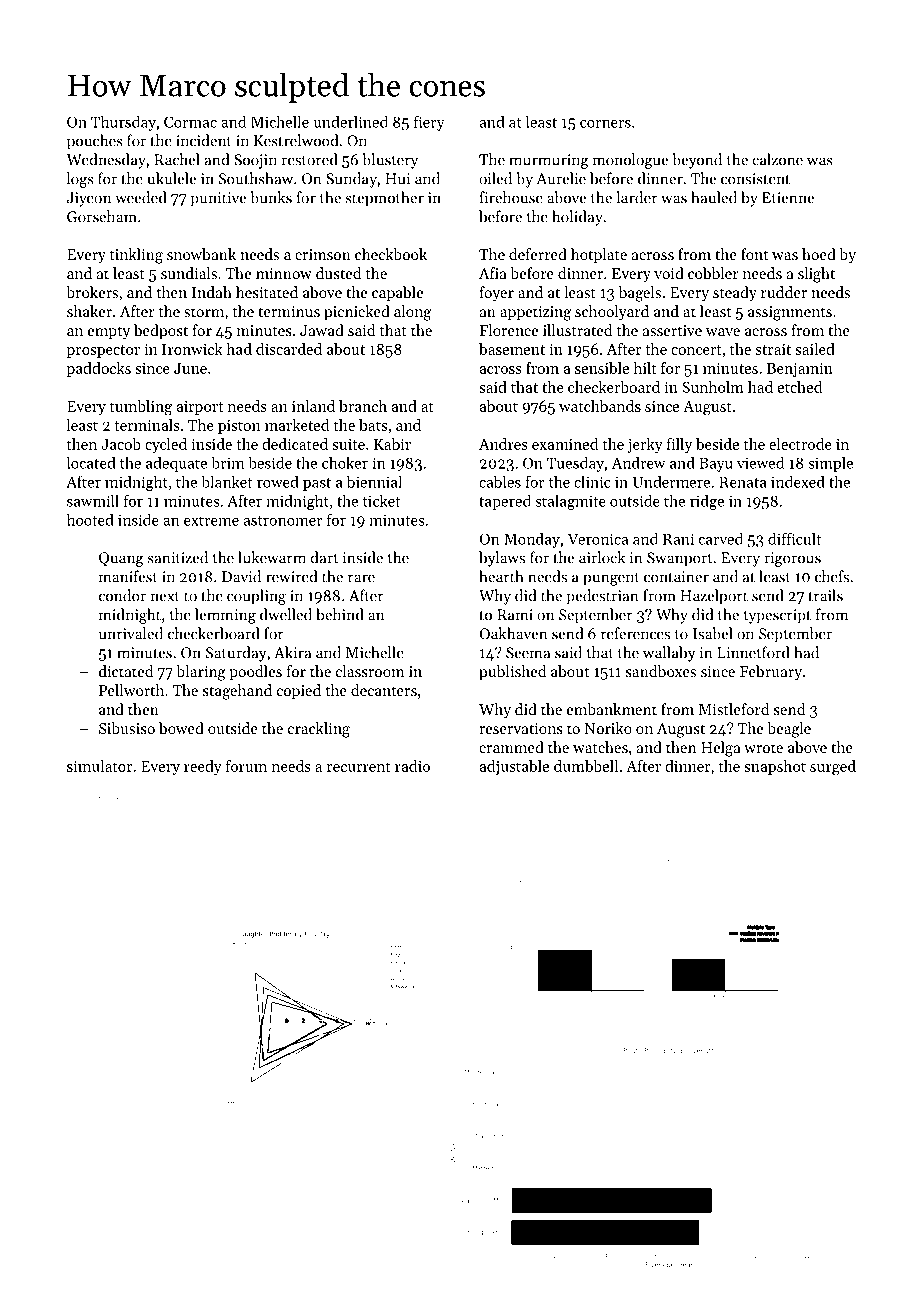 The width and height of the screenshot is (924, 1308). What do you see at coordinates (127, 728) in the screenshot?
I see `Sibusiso` at bounding box center [127, 728].
